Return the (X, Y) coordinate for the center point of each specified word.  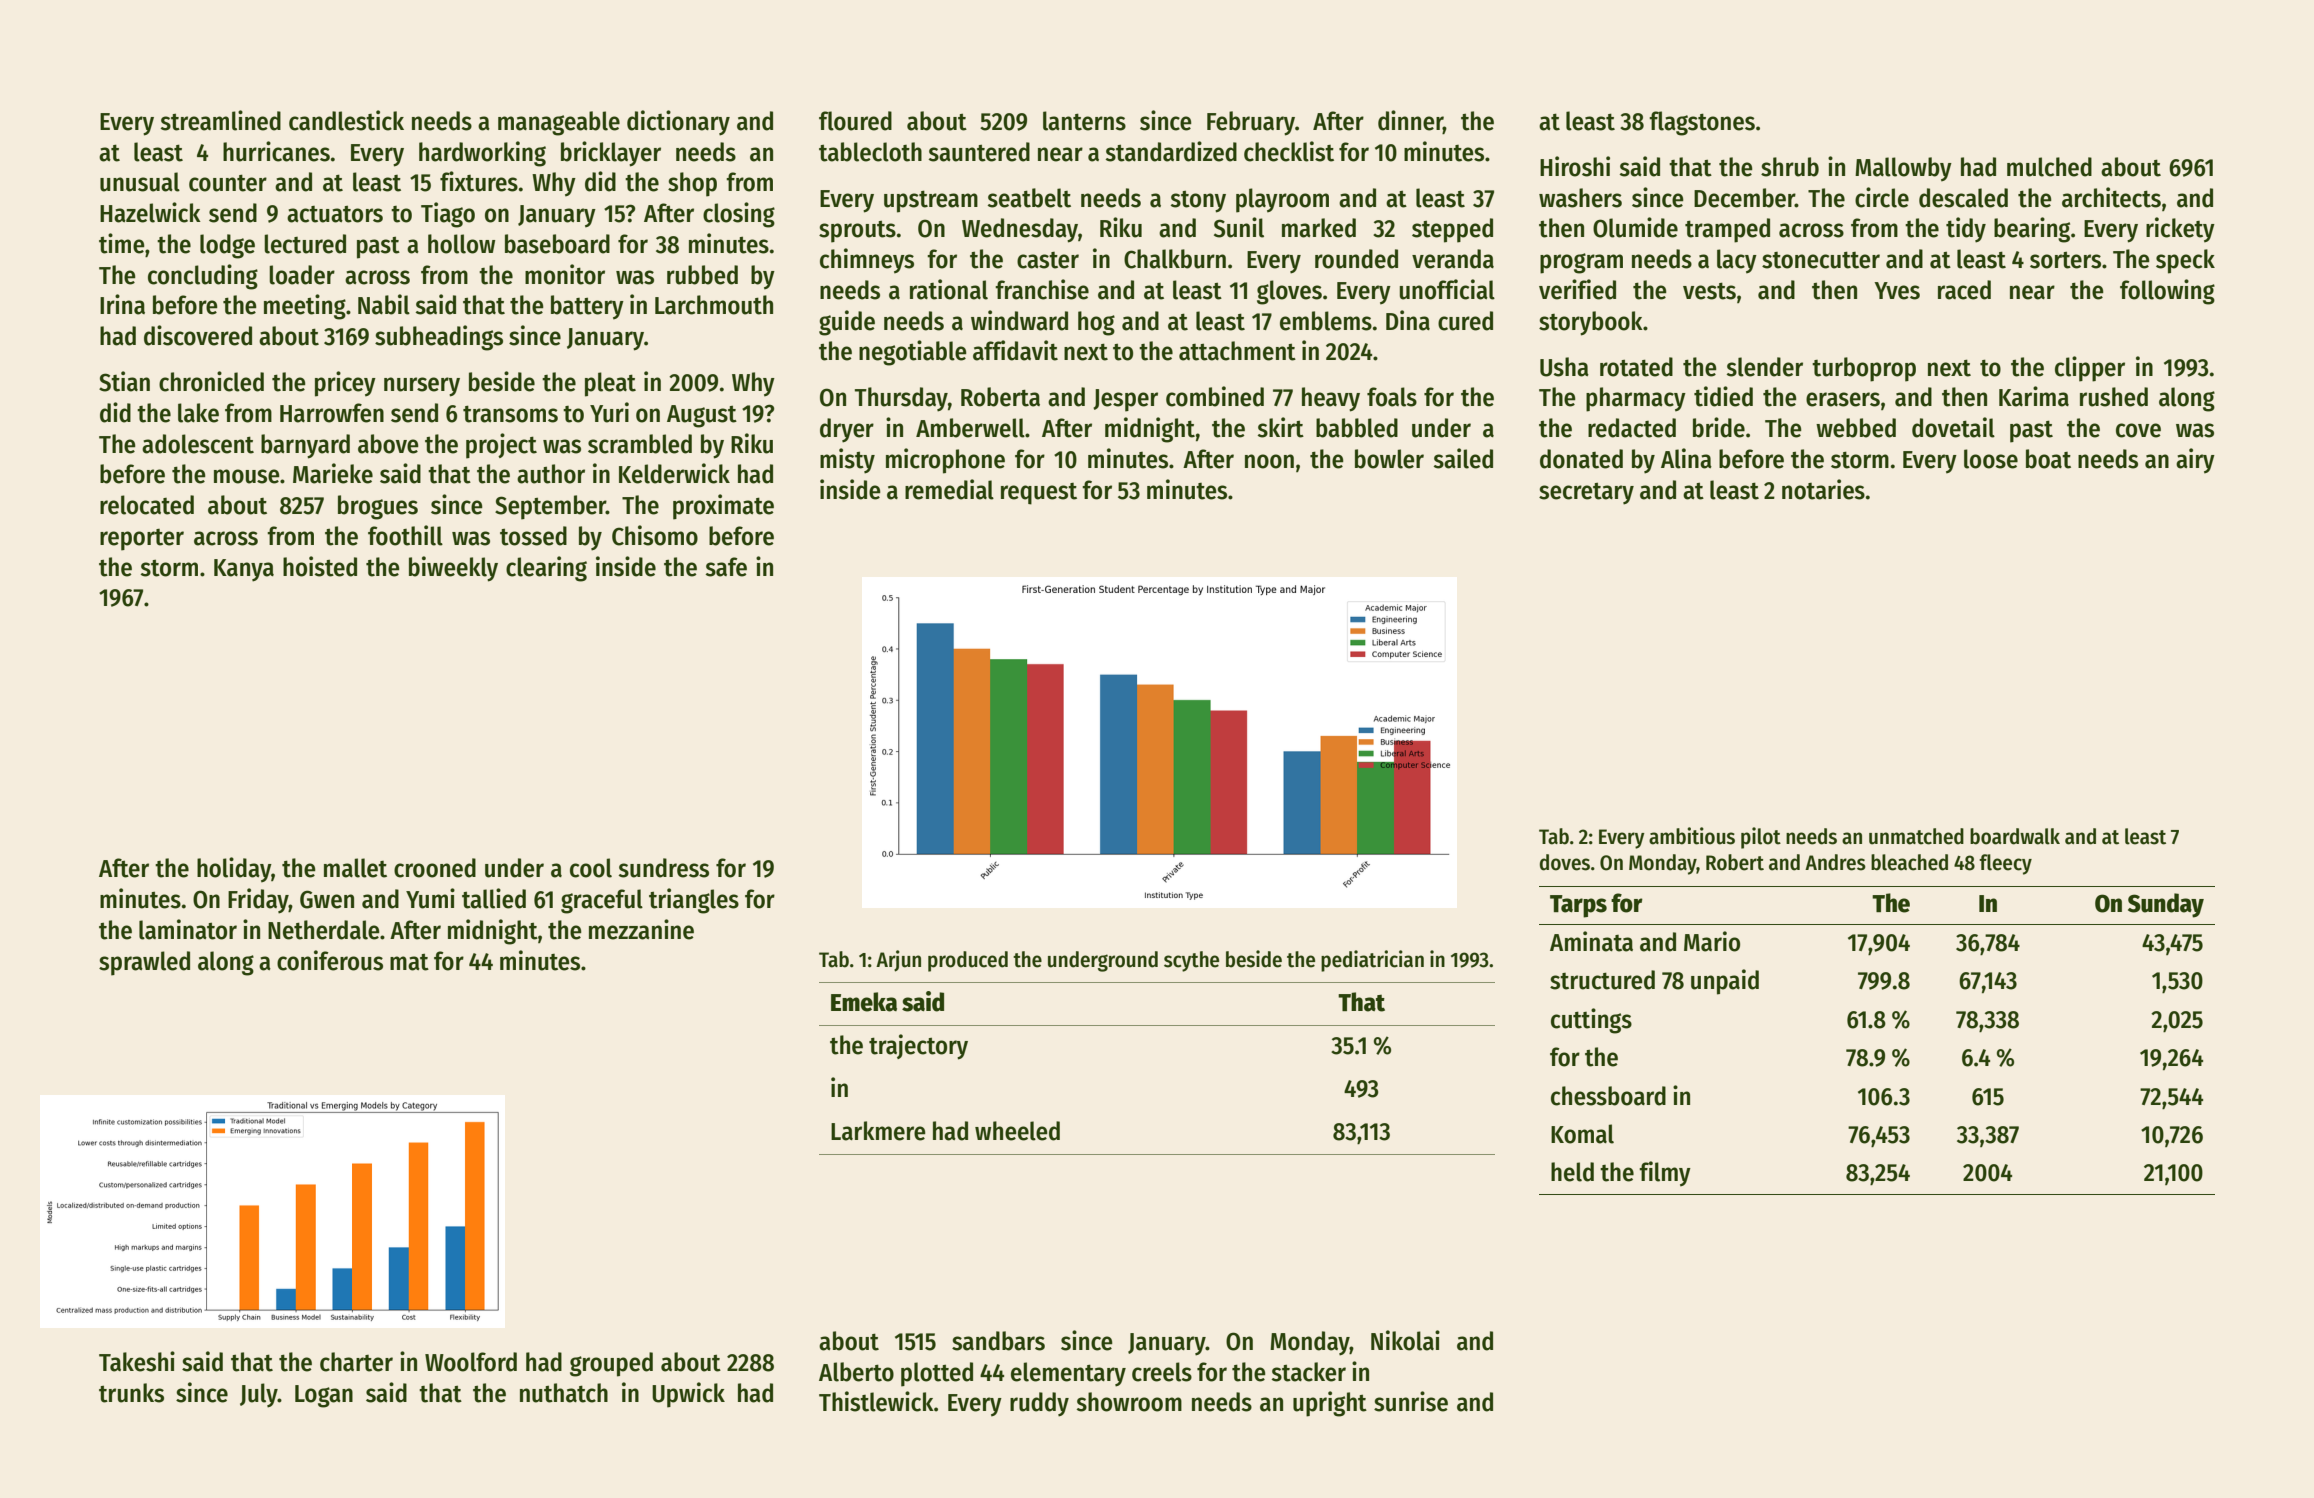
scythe (1191, 961)
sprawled (144, 963)
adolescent (198, 444)
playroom (1282, 200)
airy (2195, 461)
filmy (1665, 1174)
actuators (335, 214)
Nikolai (1405, 1340)
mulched (2049, 167)
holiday (234, 870)
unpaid (1725, 982)
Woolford (471, 1362)
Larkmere (878, 1131)
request (1039, 494)
